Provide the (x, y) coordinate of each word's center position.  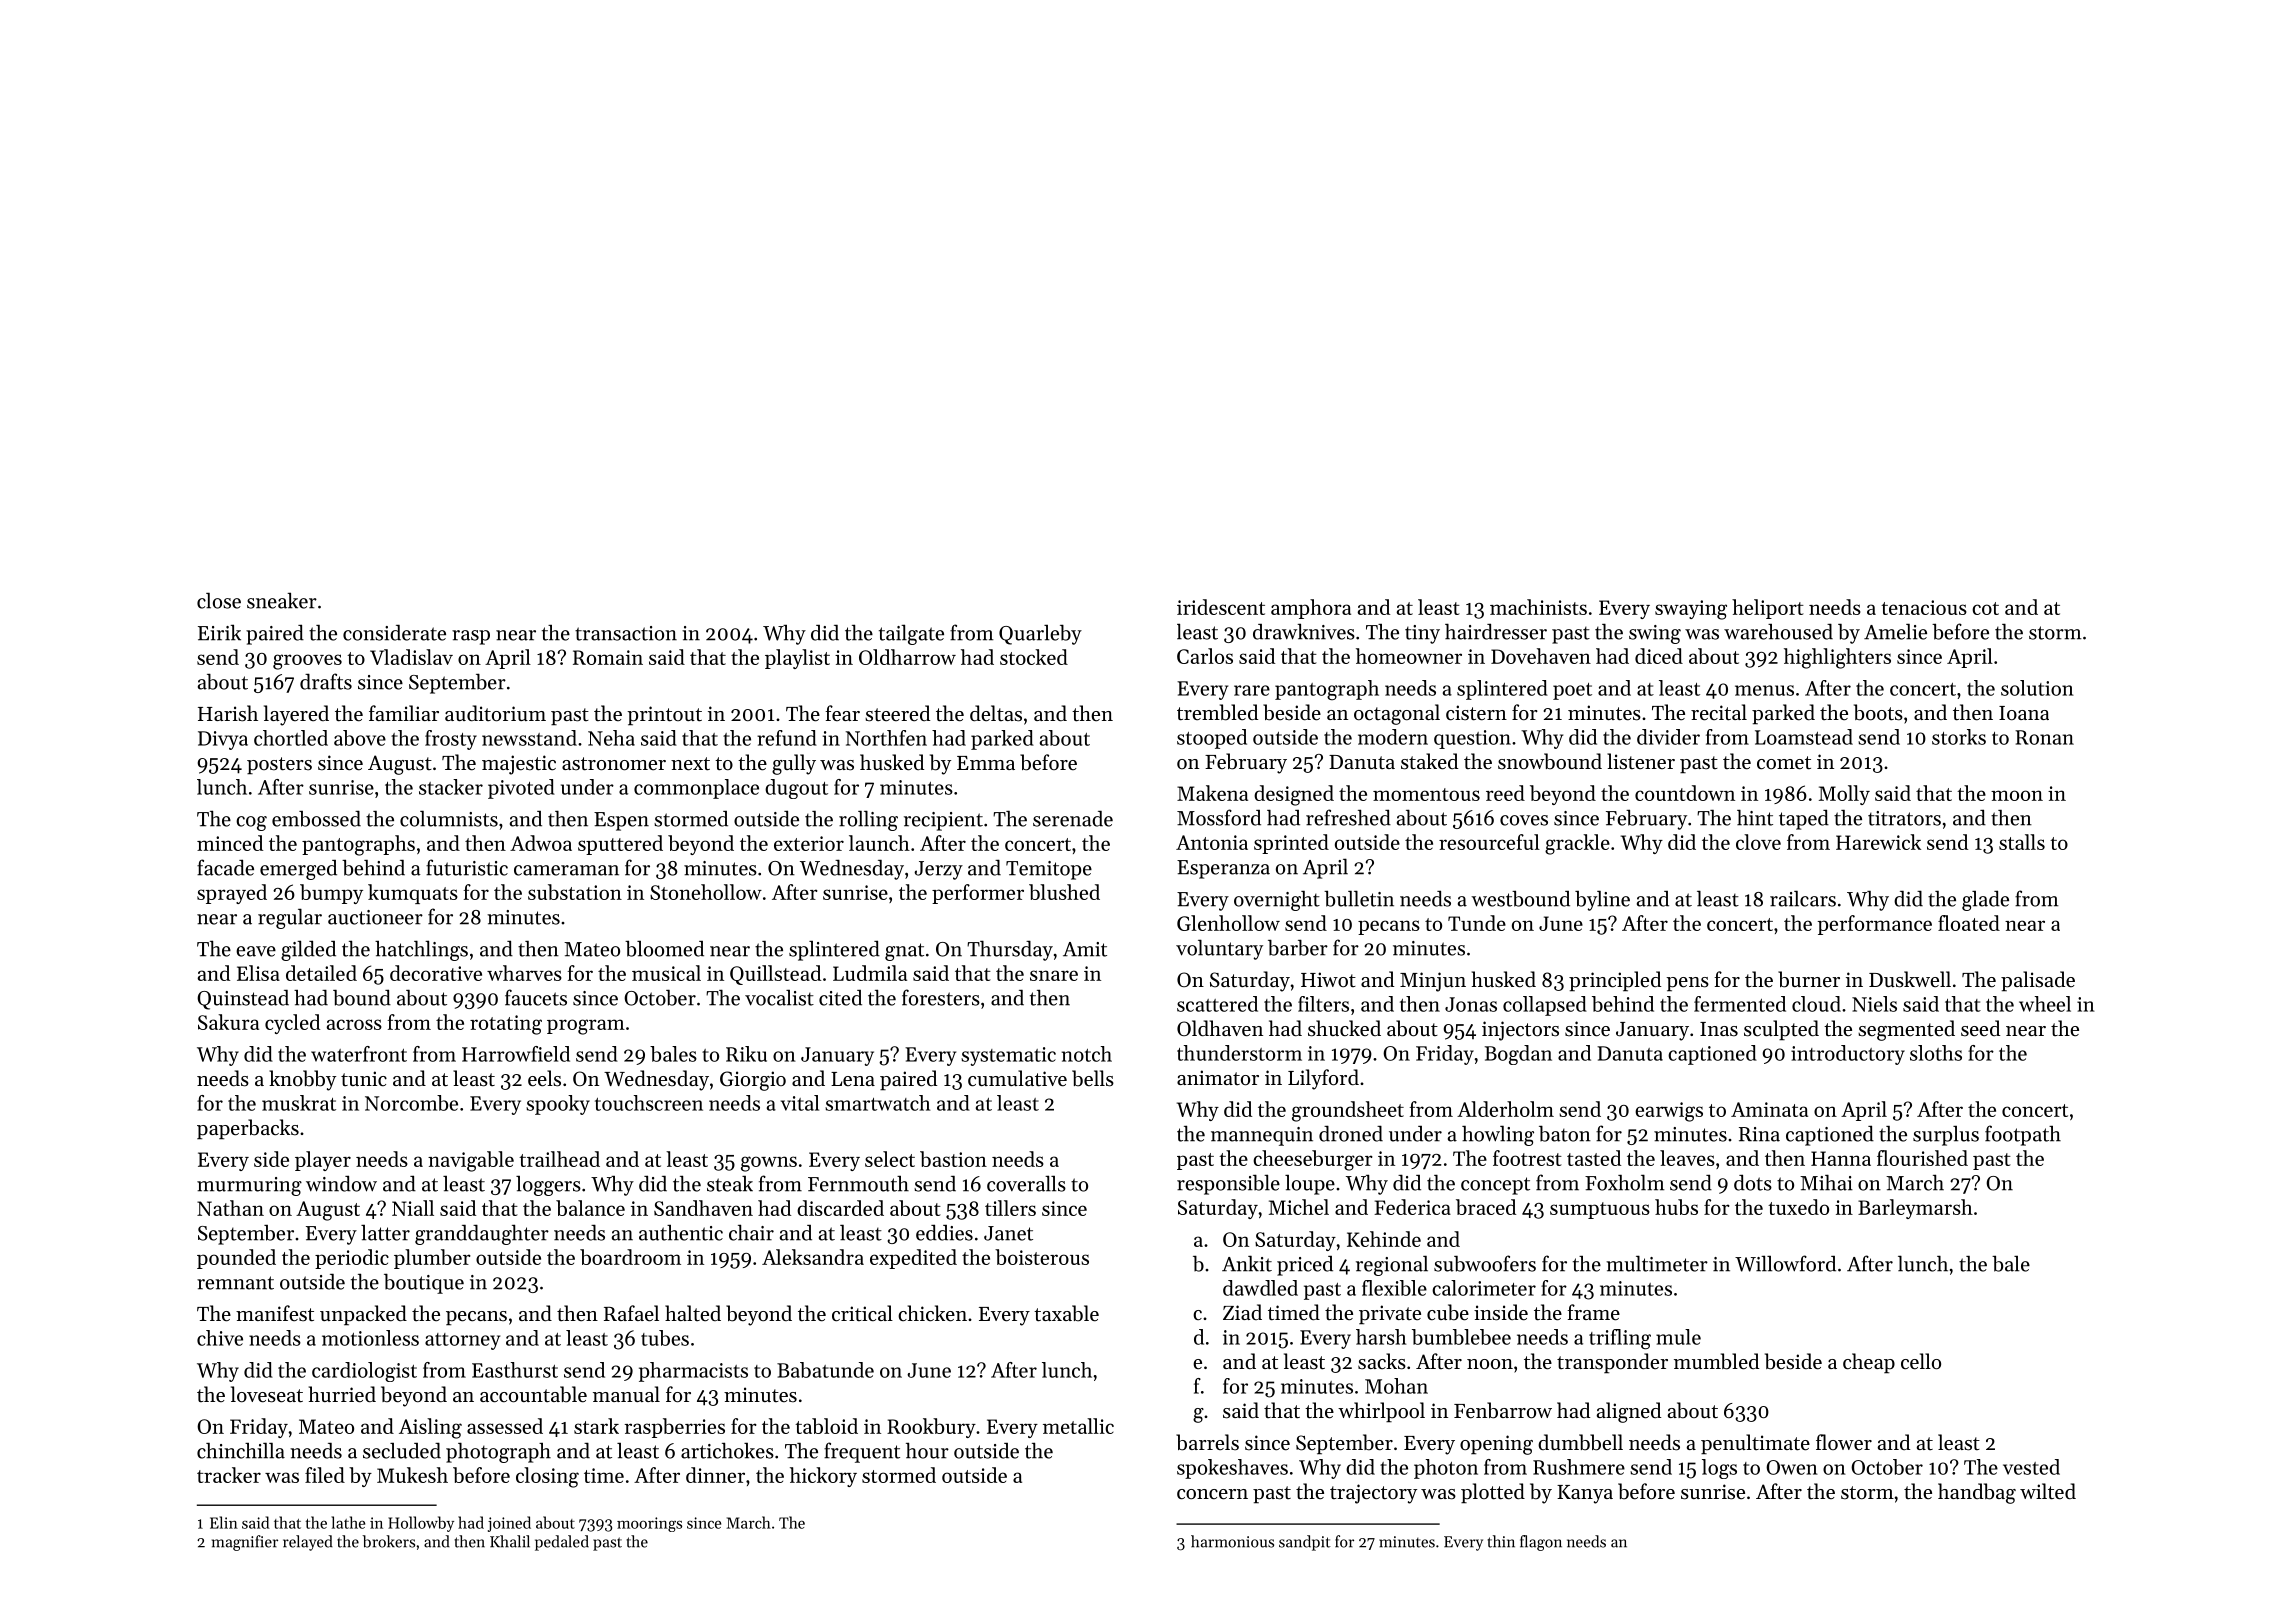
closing (547, 1477)
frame (1593, 1312)
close (219, 600)
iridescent (1221, 607)
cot (1985, 608)
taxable (1066, 1313)
